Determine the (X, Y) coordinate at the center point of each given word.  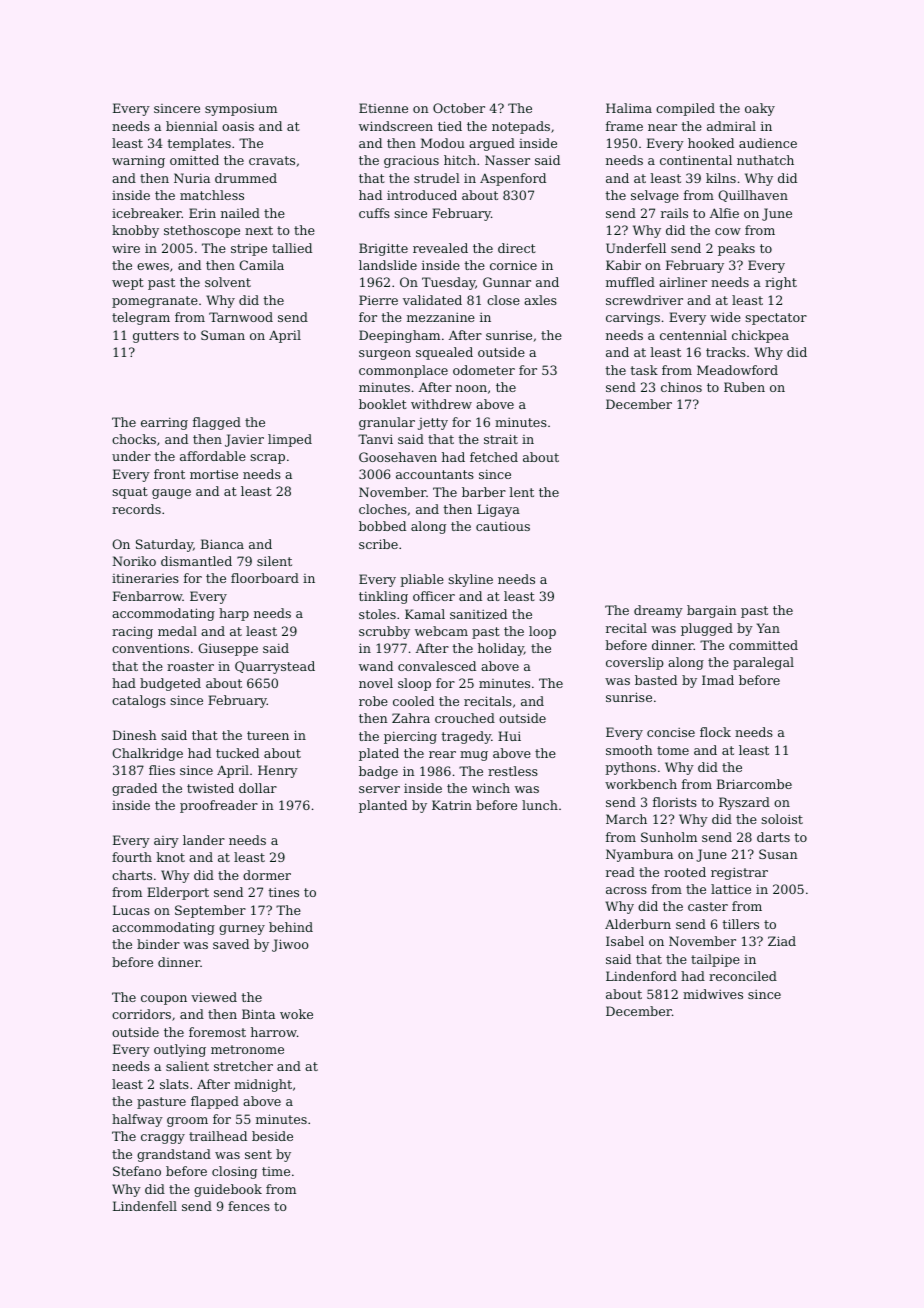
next (259, 230)
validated (432, 300)
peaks (736, 249)
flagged (217, 423)
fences (249, 1206)
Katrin (452, 805)
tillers (740, 924)
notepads (521, 127)
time (276, 1171)
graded (134, 789)
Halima (629, 108)
